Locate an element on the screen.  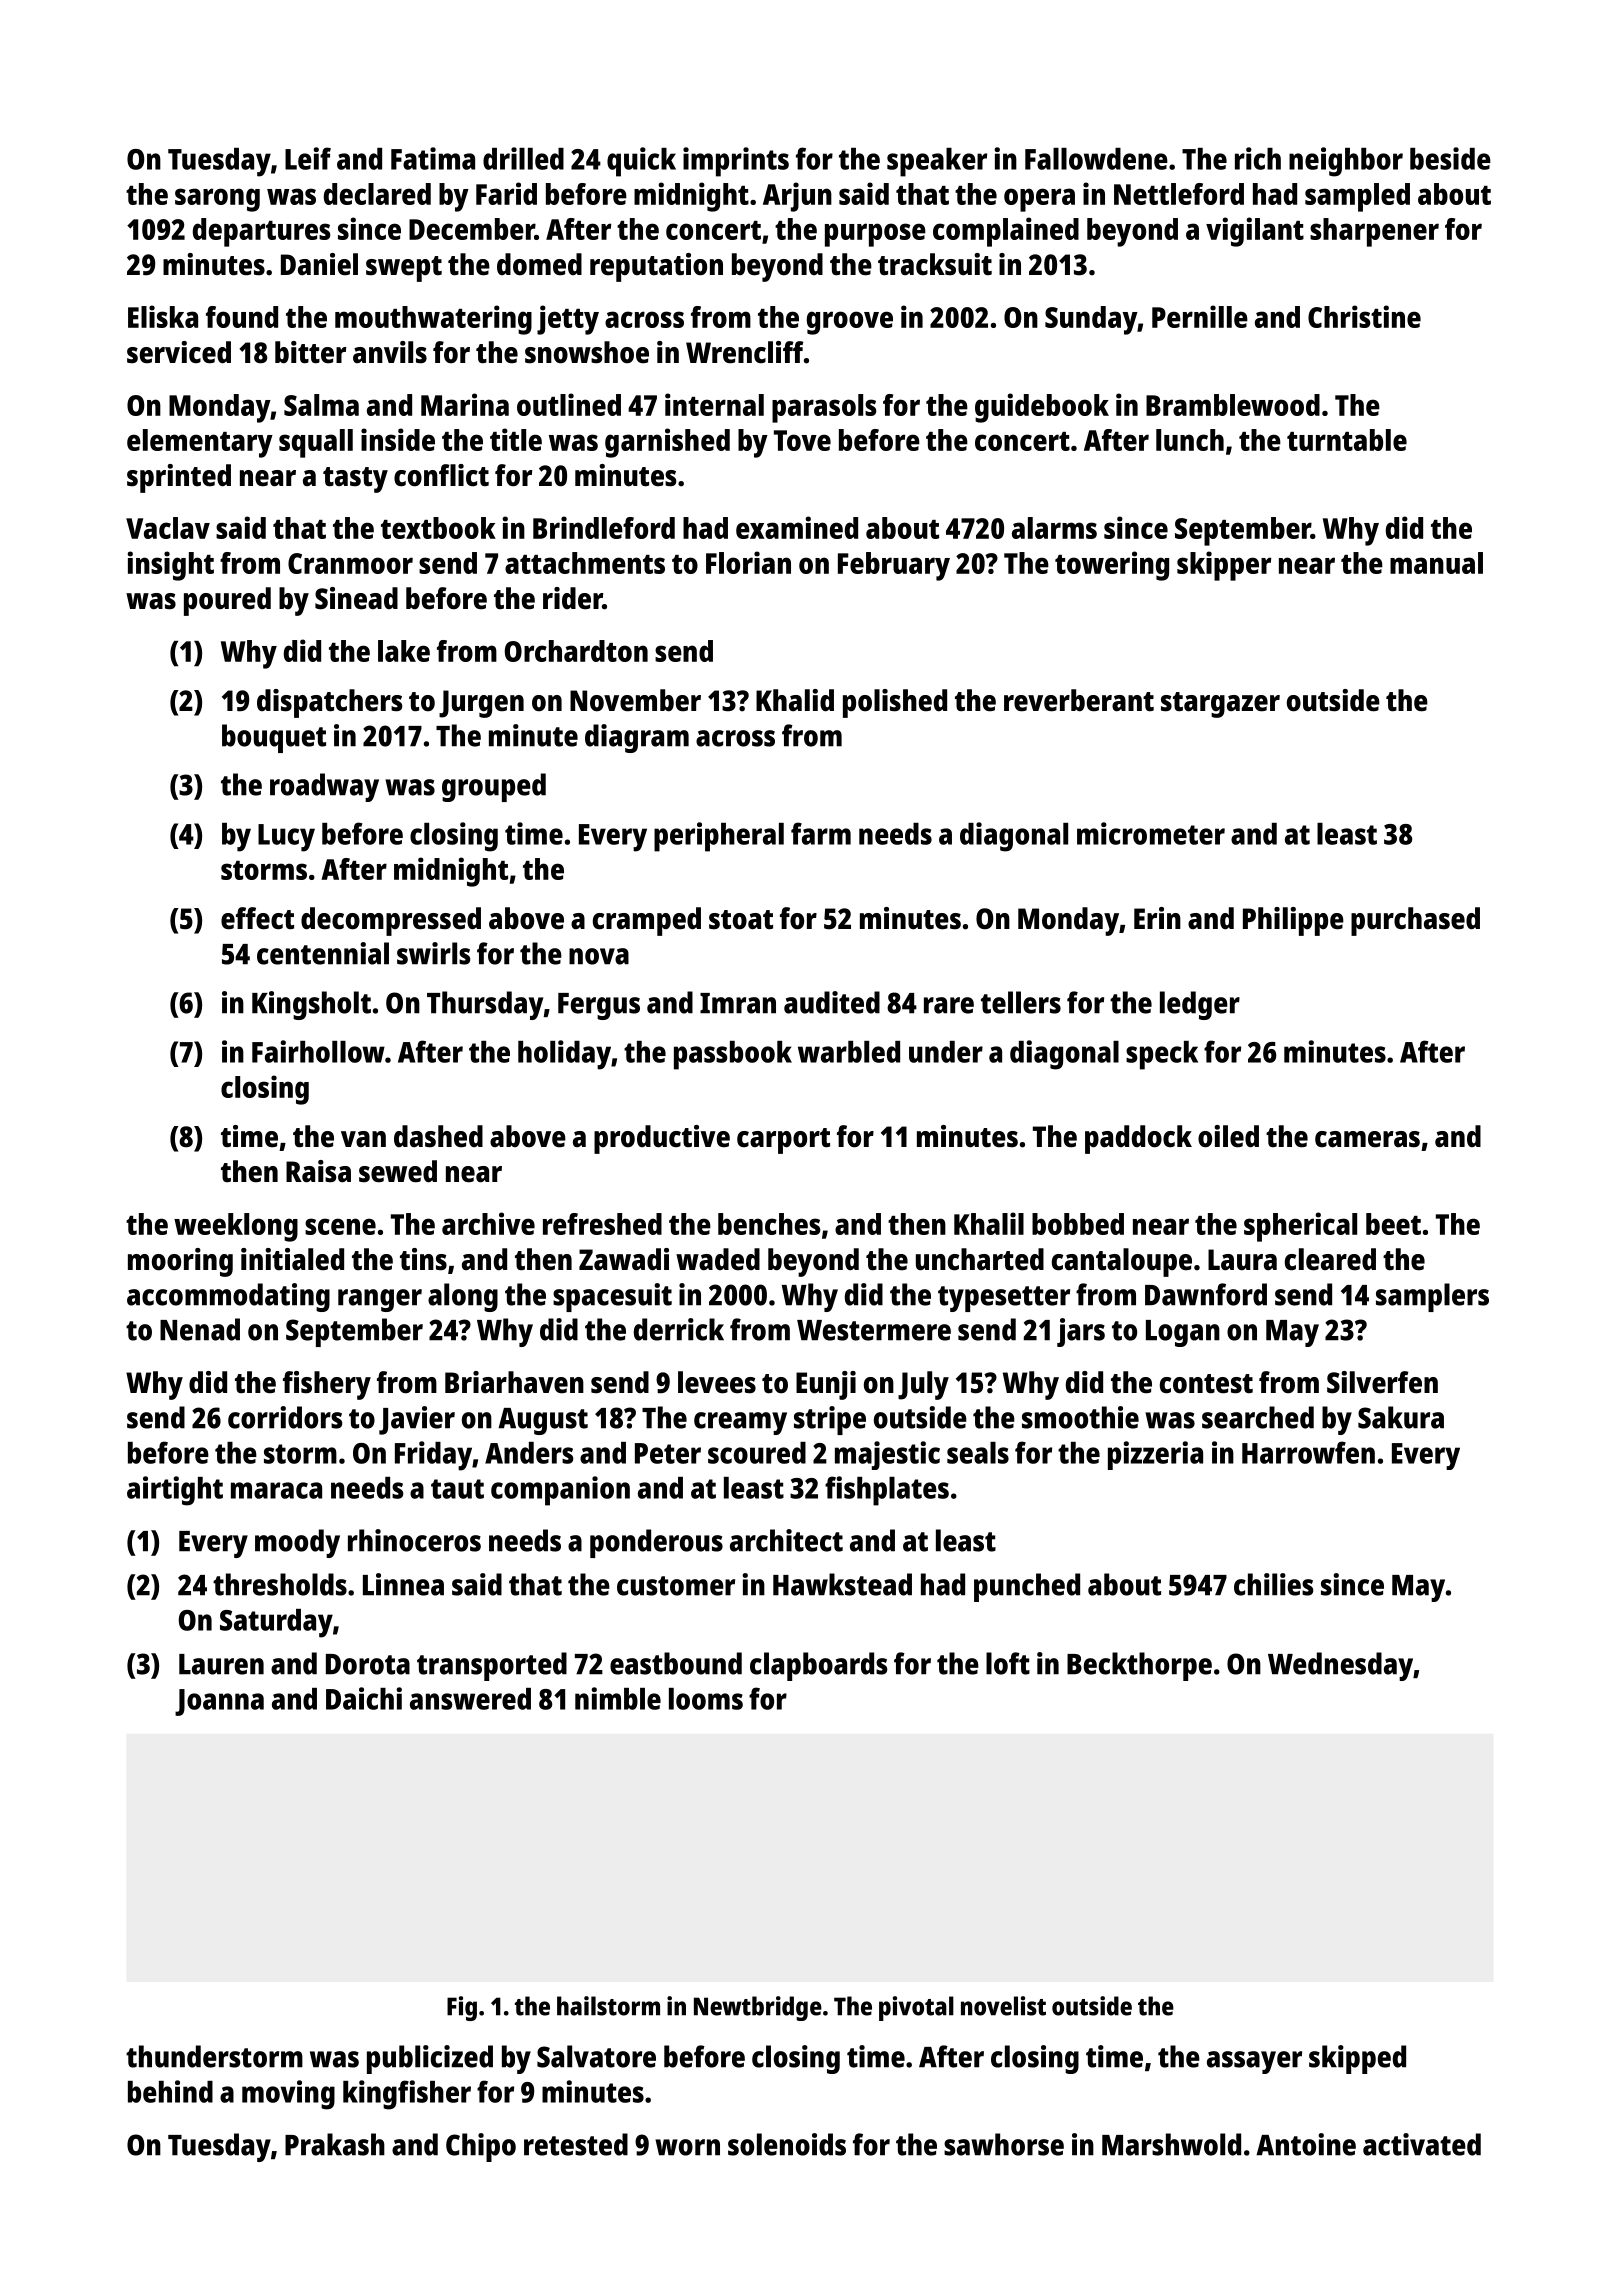
sharpener is located at coordinates (1374, 232).
